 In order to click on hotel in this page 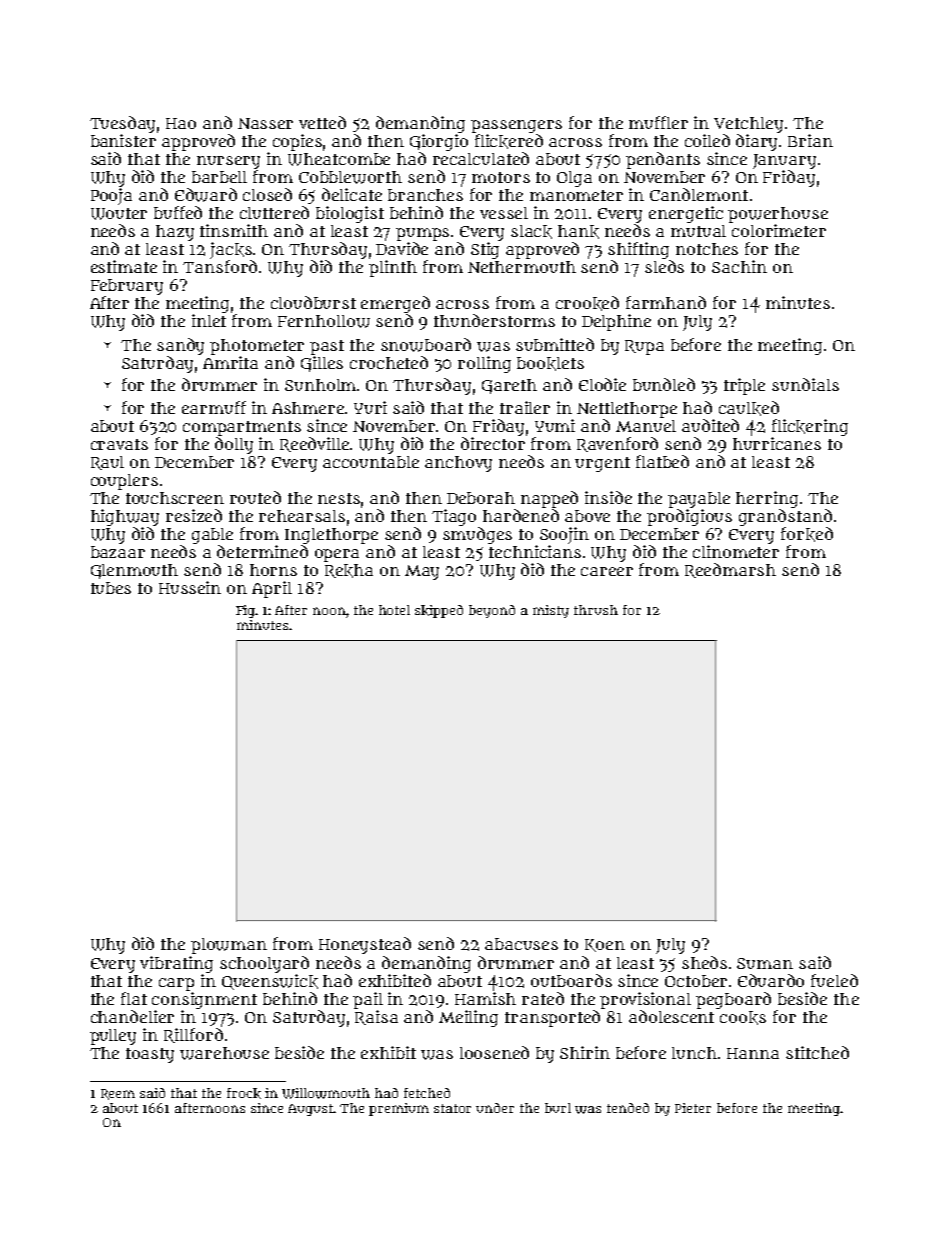, I will do `click(394, 610)`.
